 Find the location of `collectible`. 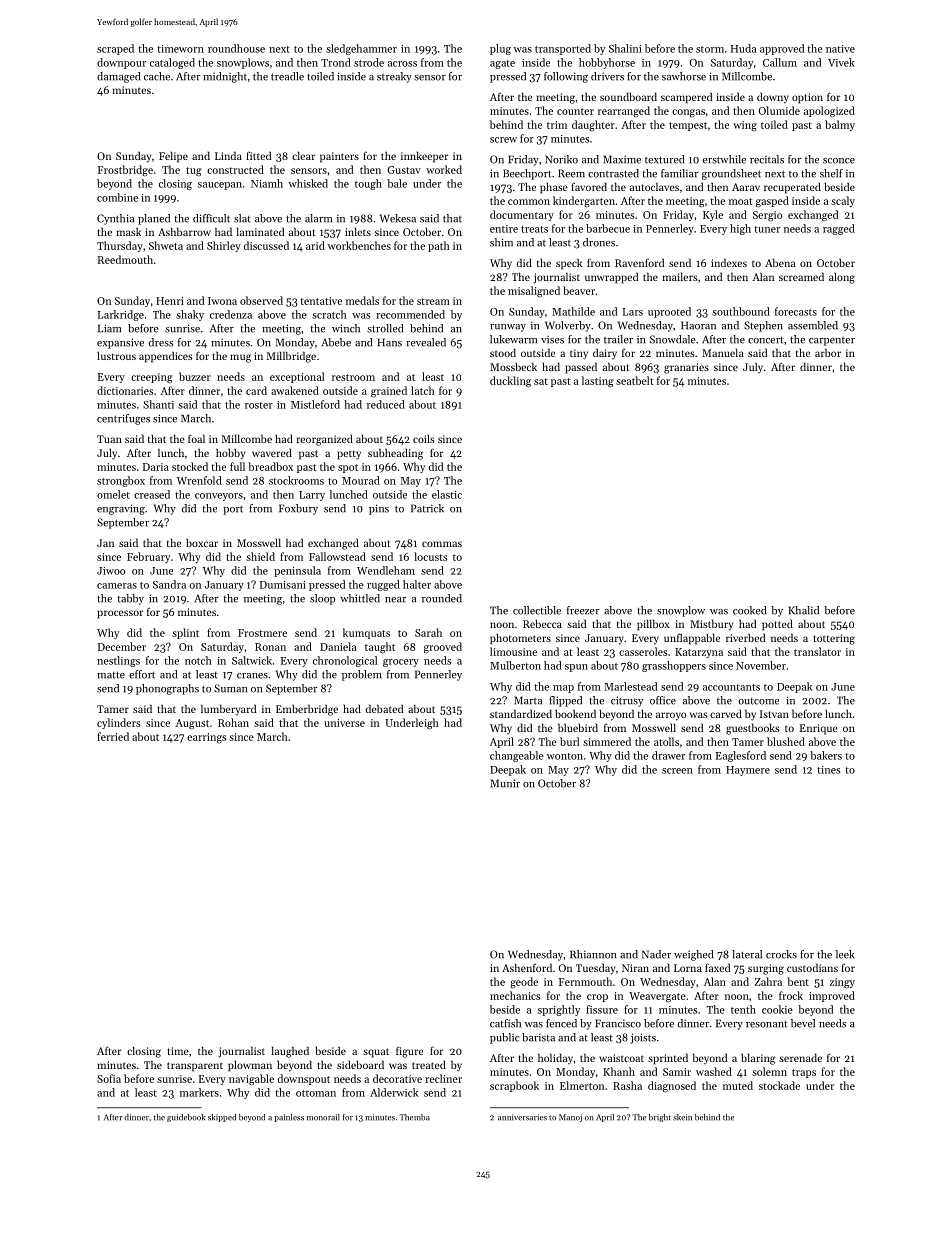

collectible is located at coordinates (537, 610).
